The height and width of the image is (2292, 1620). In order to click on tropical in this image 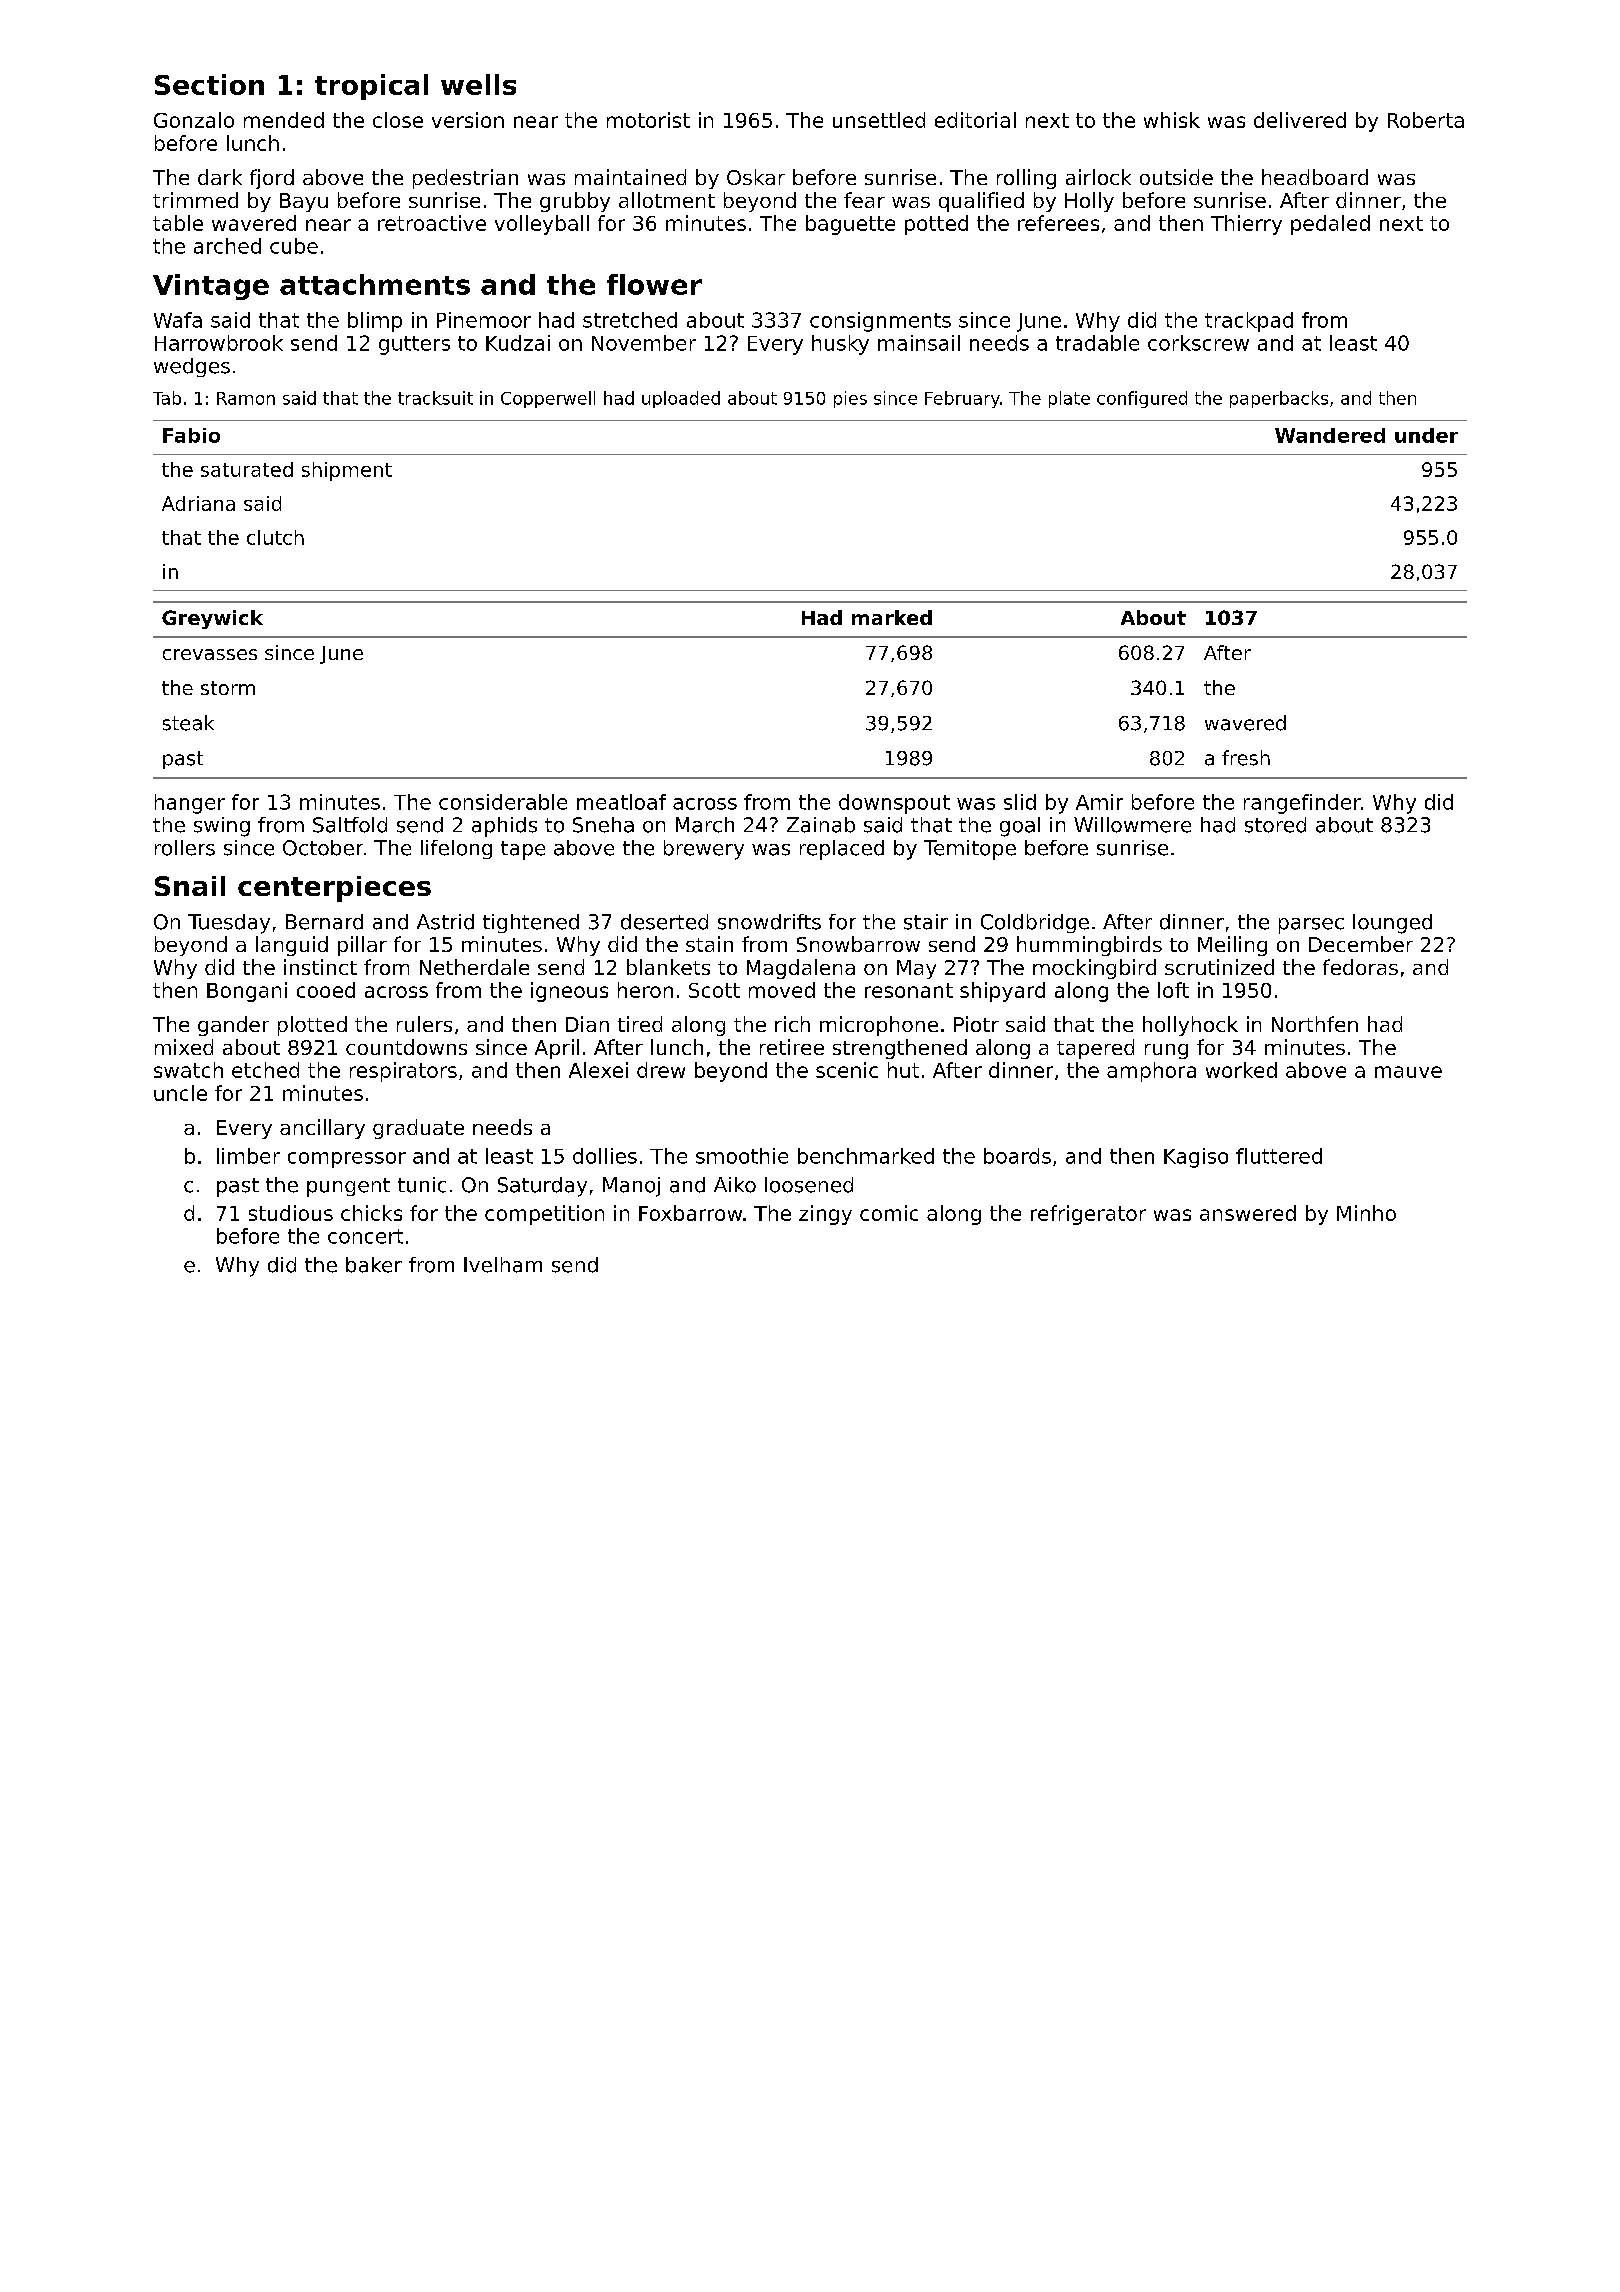, I will do `click(371, 87)`.
